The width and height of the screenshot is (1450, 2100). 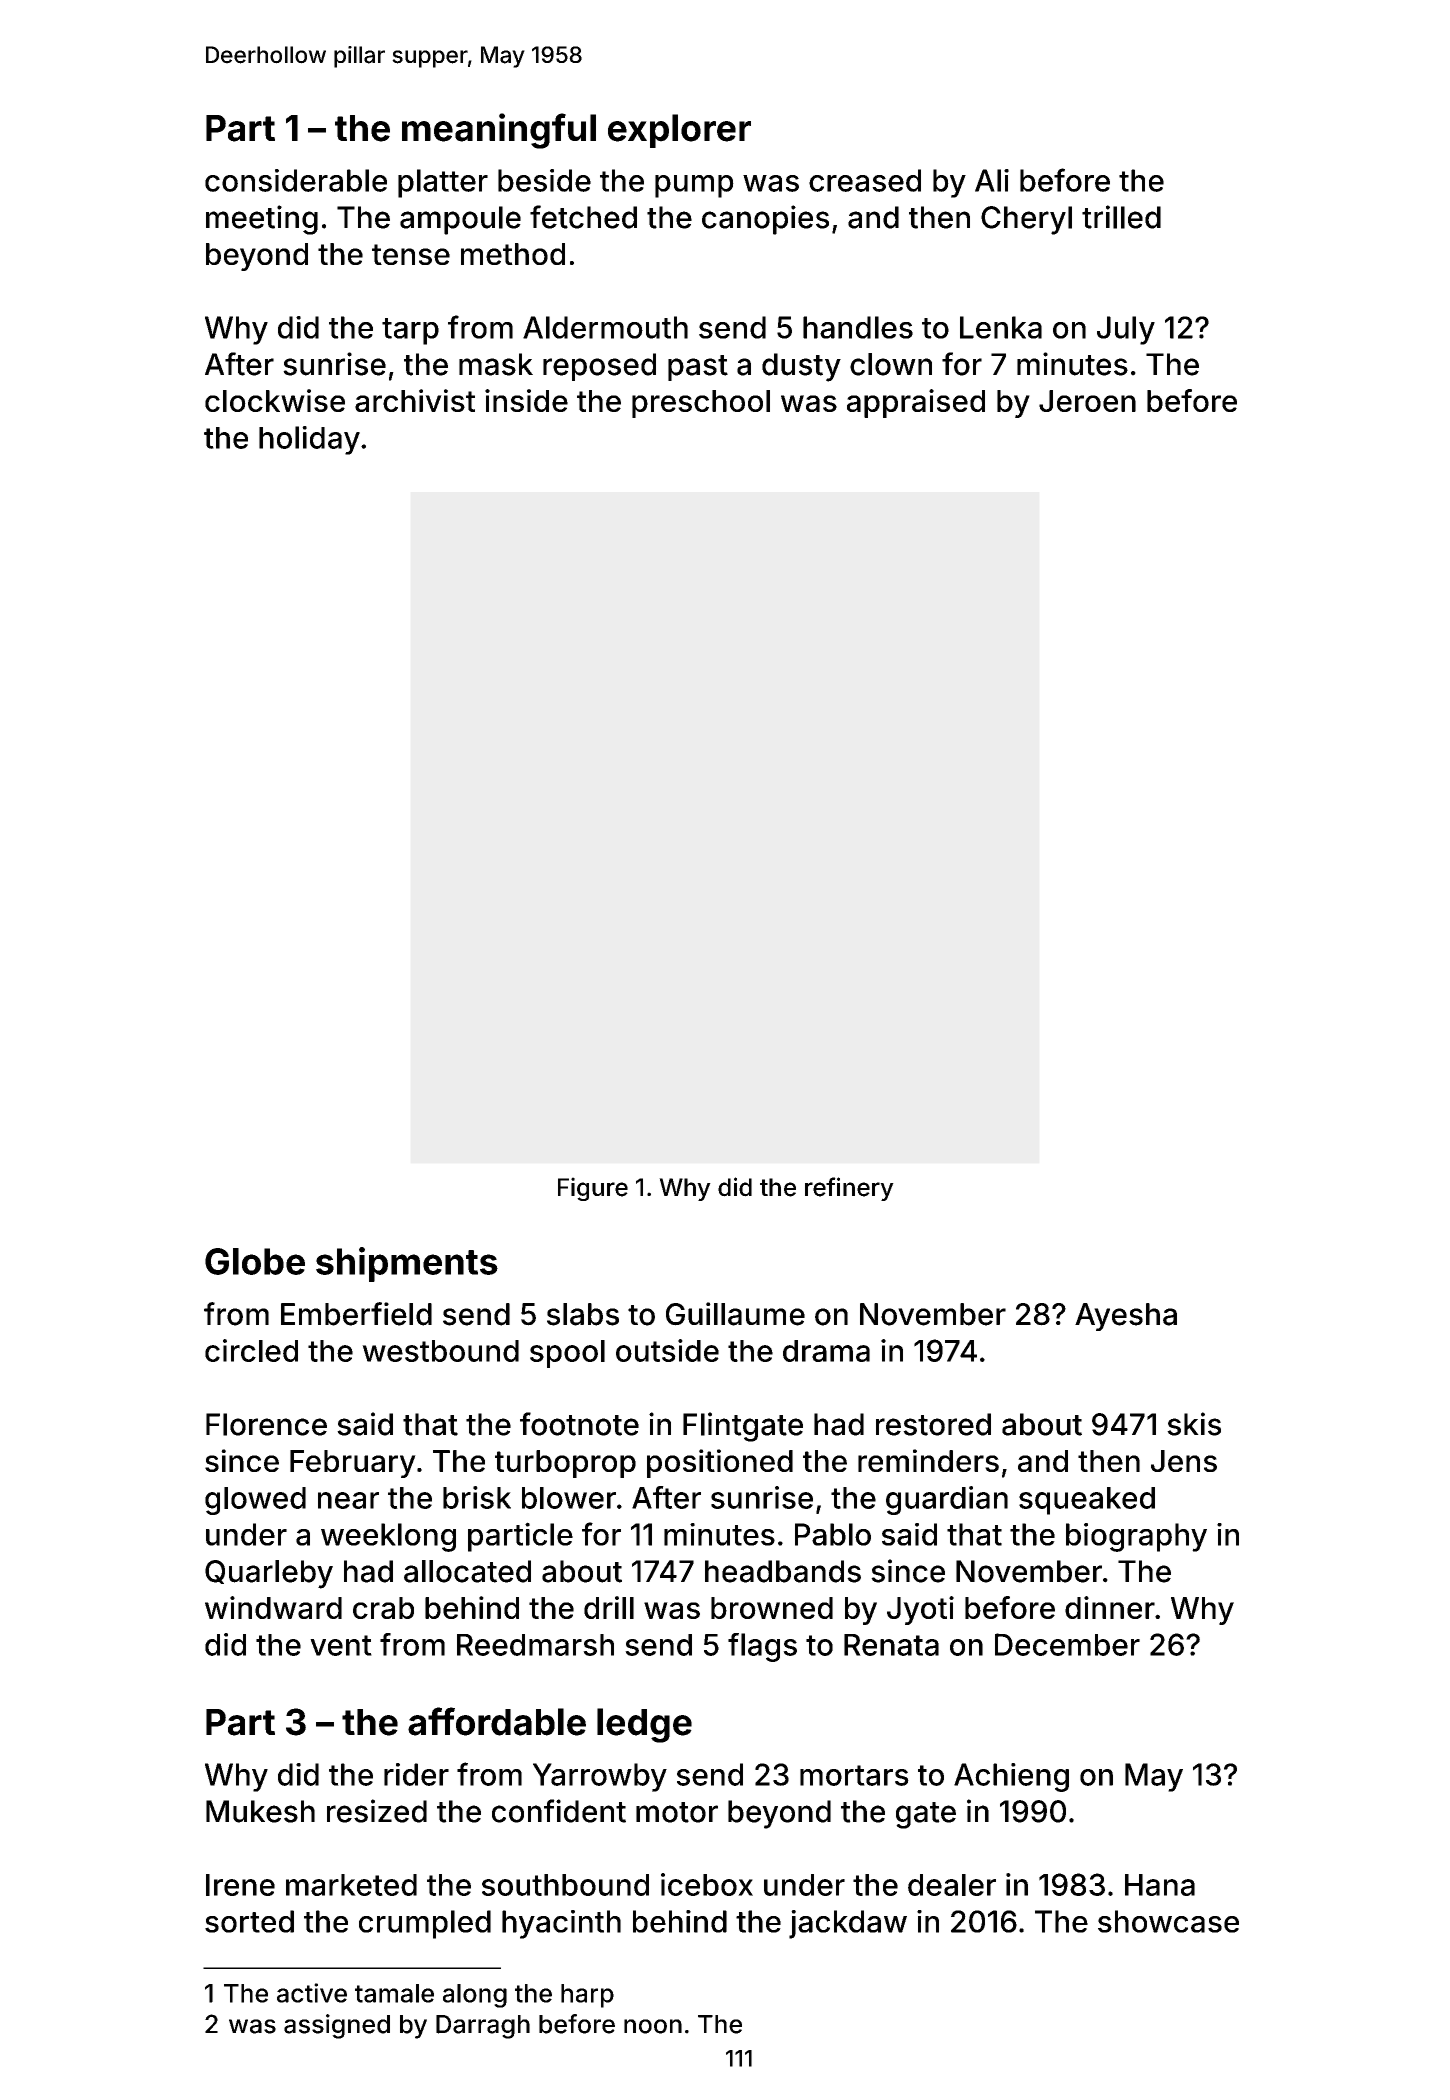 What do you see at coordinates (1168, 1921) in the screenshot?
I see `showcase` at bounding box center [1168, 1921].
